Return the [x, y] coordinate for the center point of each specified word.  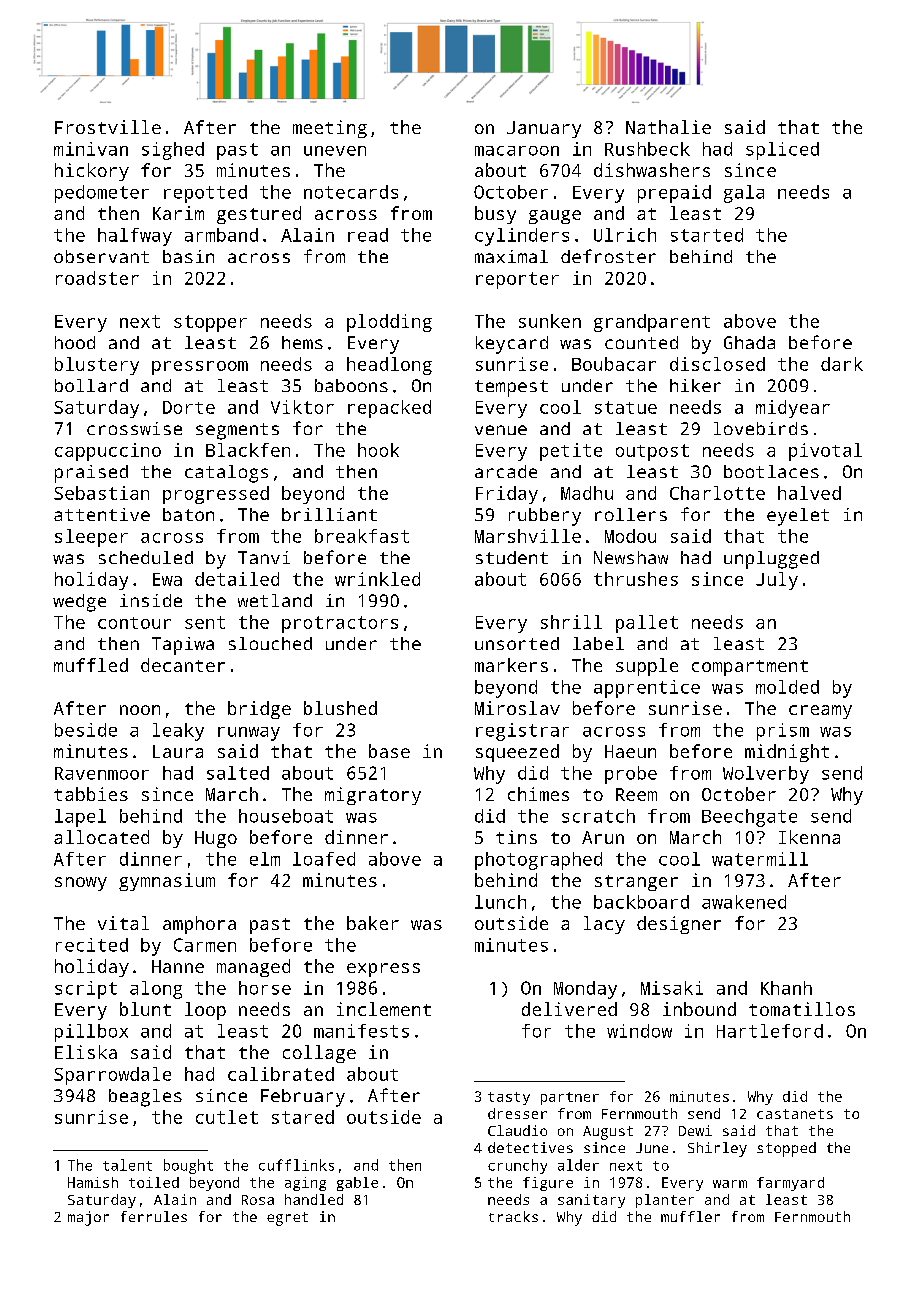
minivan [91, 149]
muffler [690, 1216]
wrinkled [377, 579]
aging [305, 1184]
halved [809, 493]
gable [357, 1184]
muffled [91, 665]
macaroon [517, 151]
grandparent [652, 323]
